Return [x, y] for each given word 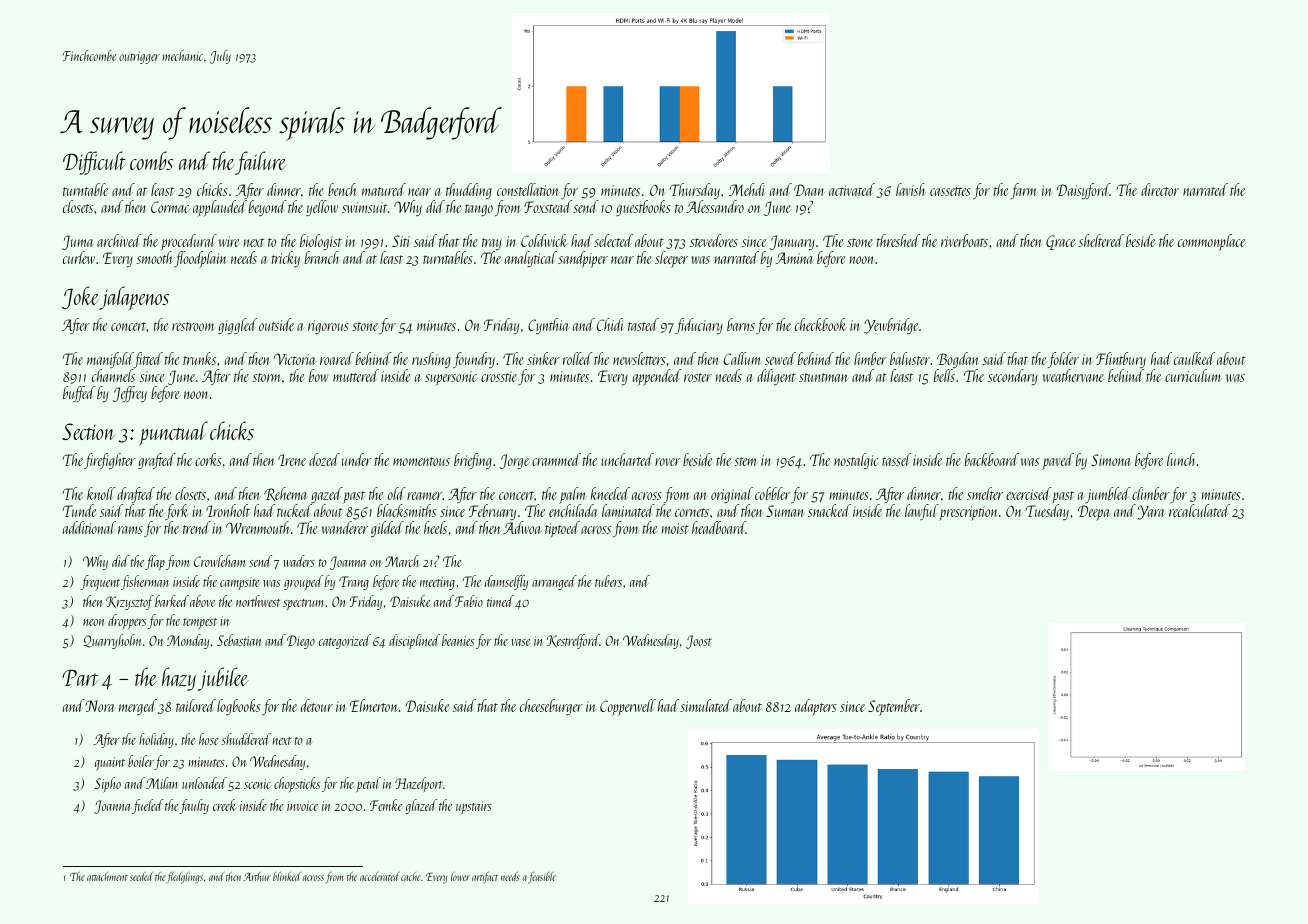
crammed [556, 459]
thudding [469, 191]
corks [208, 459]
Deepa [1094, 513]
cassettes [950, 191]
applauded [220, 208]
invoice [302, 806]
